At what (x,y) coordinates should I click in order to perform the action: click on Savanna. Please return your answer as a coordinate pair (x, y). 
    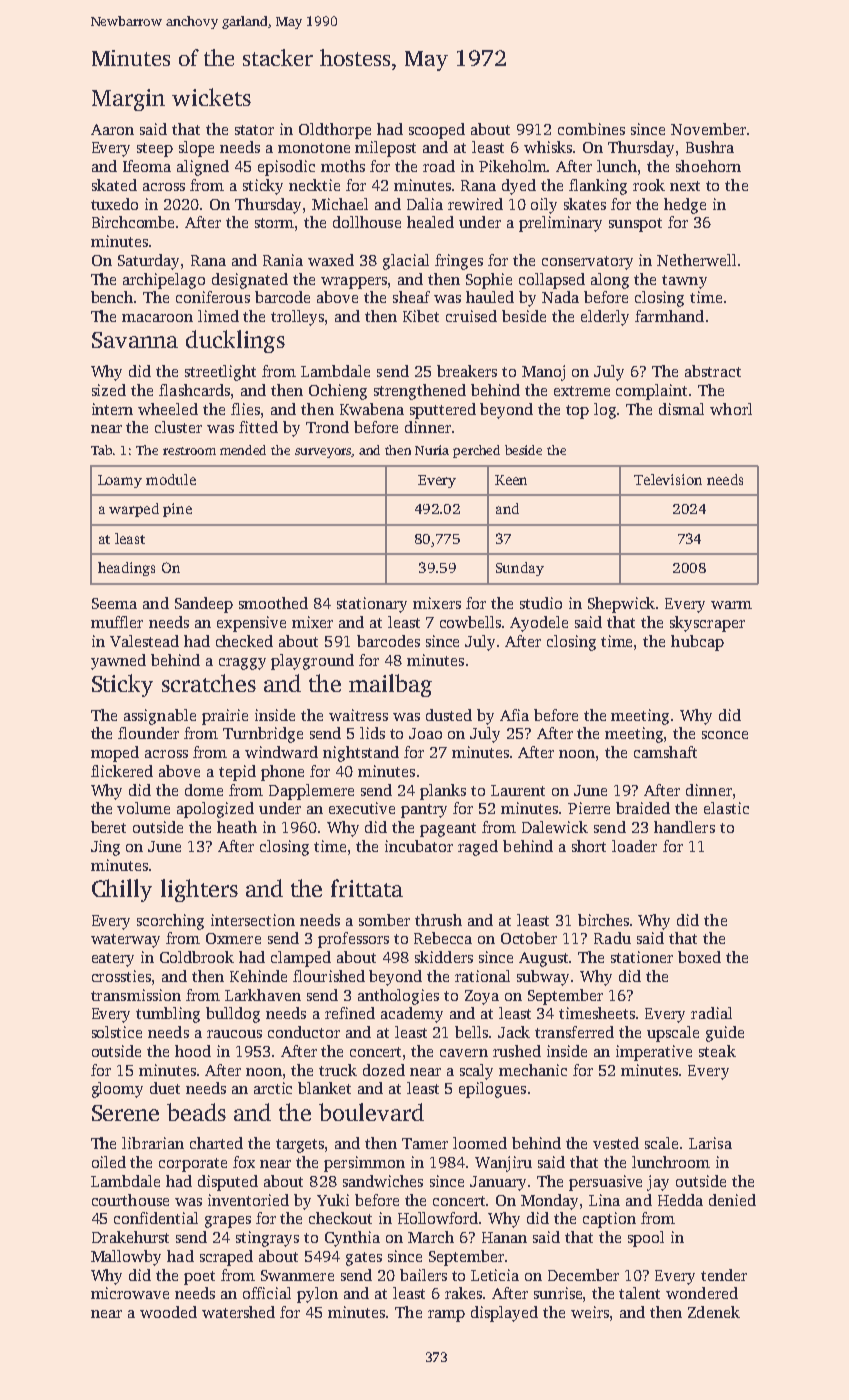
    Looking at the image, I should click on (135, 340).
